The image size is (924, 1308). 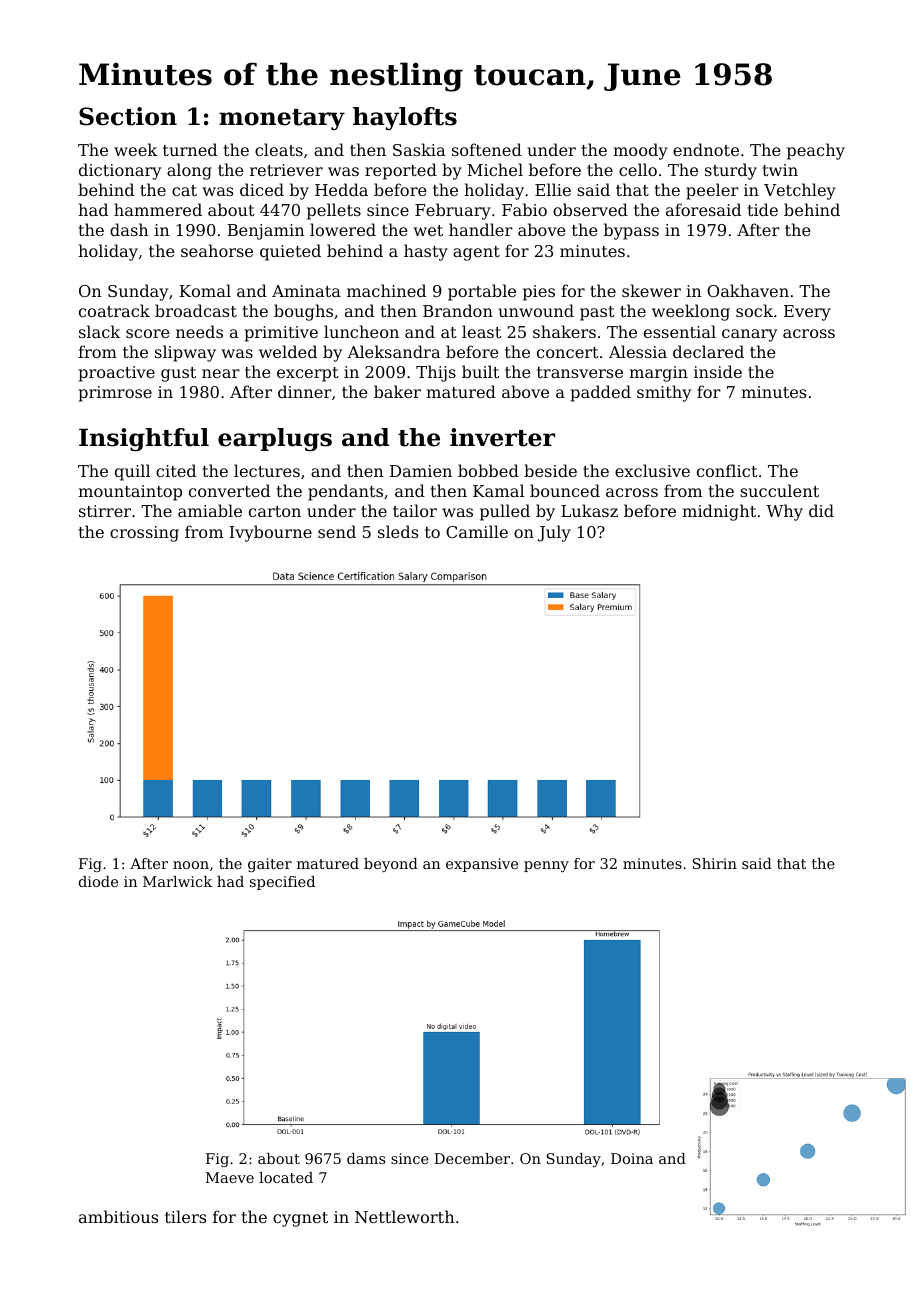 What do you see at coordinates (128, 116) in the screenshot?
I see `Section` at bounding box center [128, 116].
